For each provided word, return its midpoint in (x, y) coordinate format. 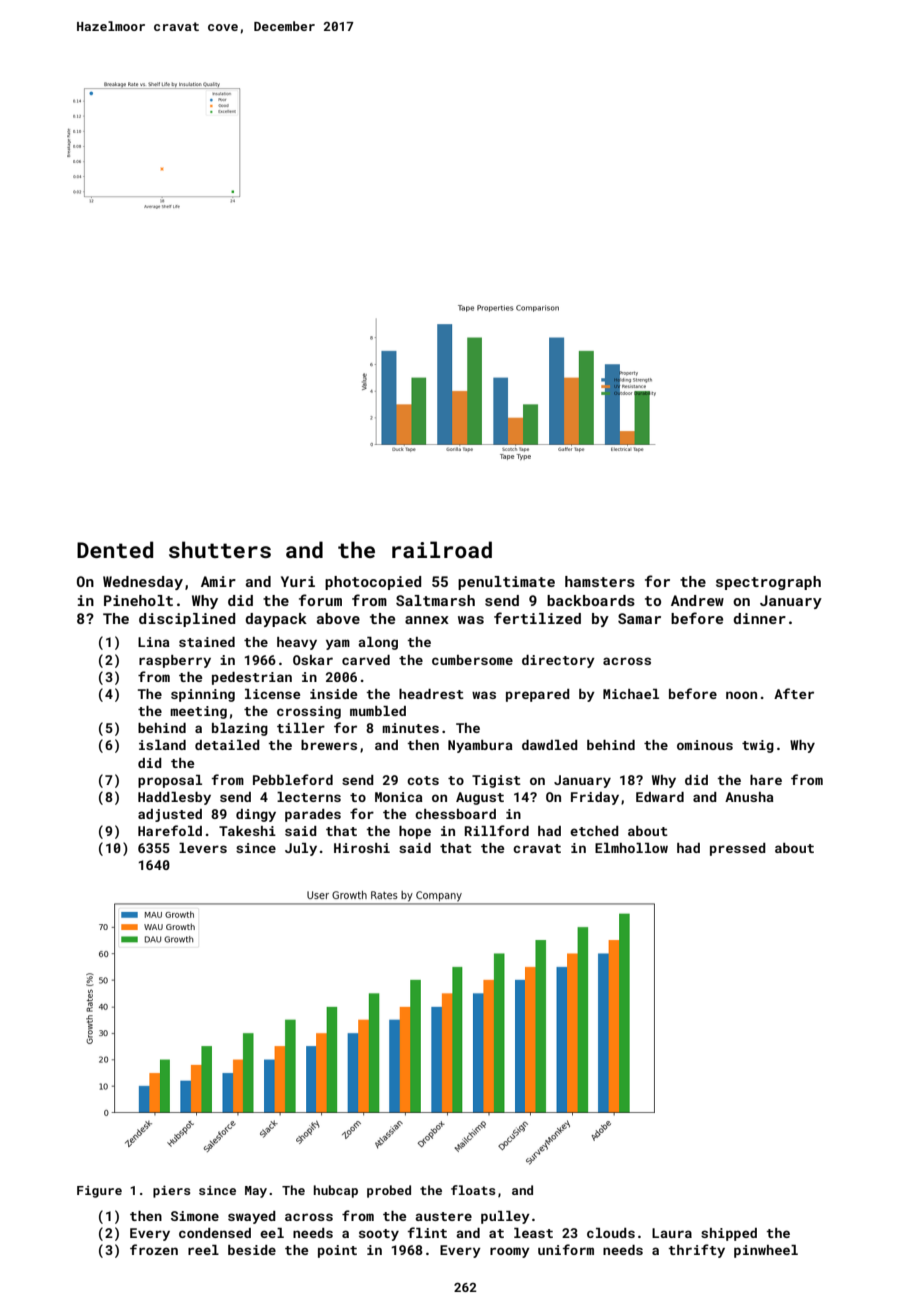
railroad (442, 549)
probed (389, 1191)
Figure (99, 1192)
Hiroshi (362, 848)
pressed (738, 849)
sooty (379, 1235)
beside (252, 1250)
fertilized (537, 618)
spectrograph (768, 583)
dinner (759, 618)
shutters (220, 549)
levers (203, 848)
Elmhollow (631, 848)
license (272, 694)
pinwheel (766, 1251)
